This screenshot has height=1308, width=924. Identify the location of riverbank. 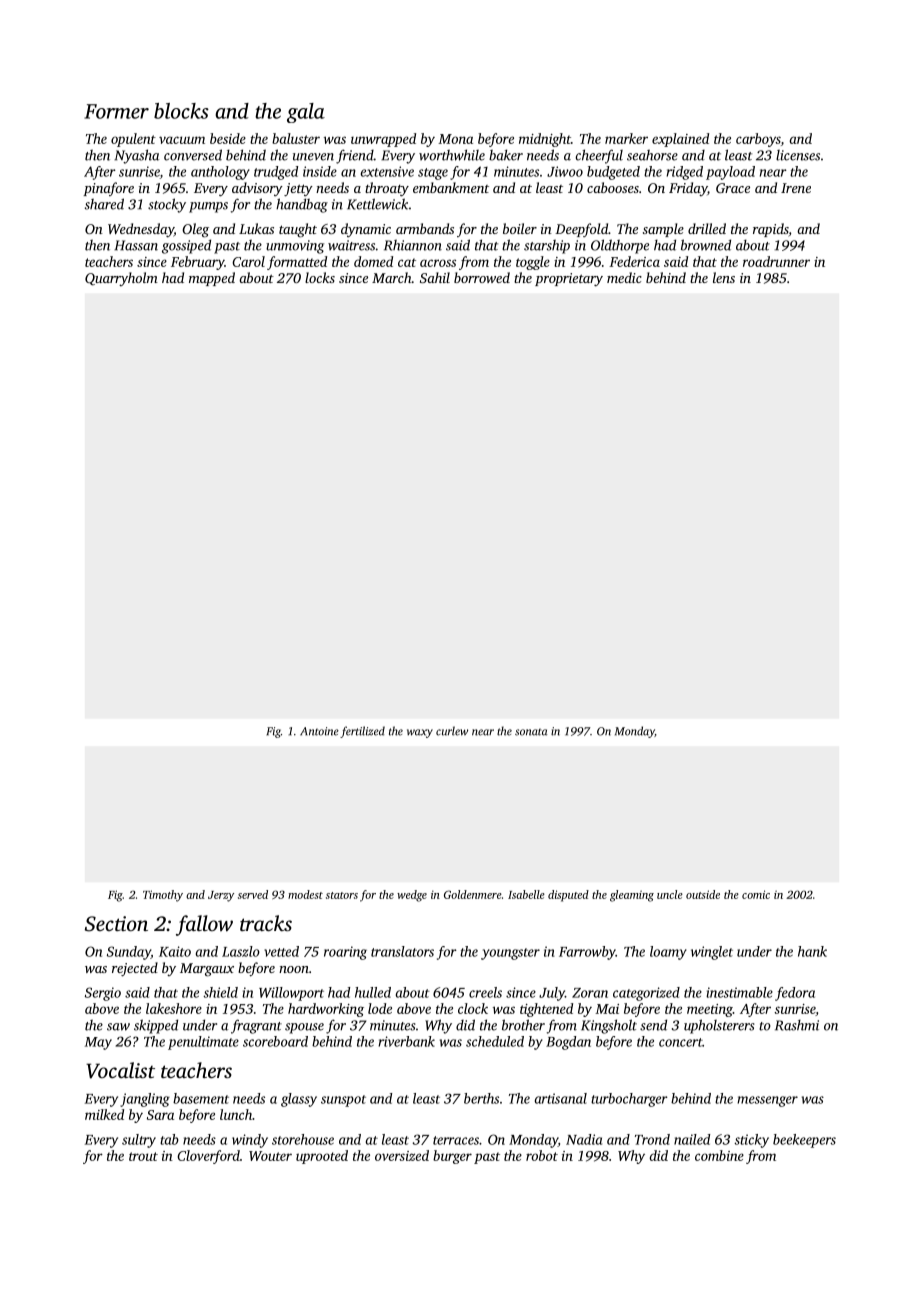
(406, 1041).
